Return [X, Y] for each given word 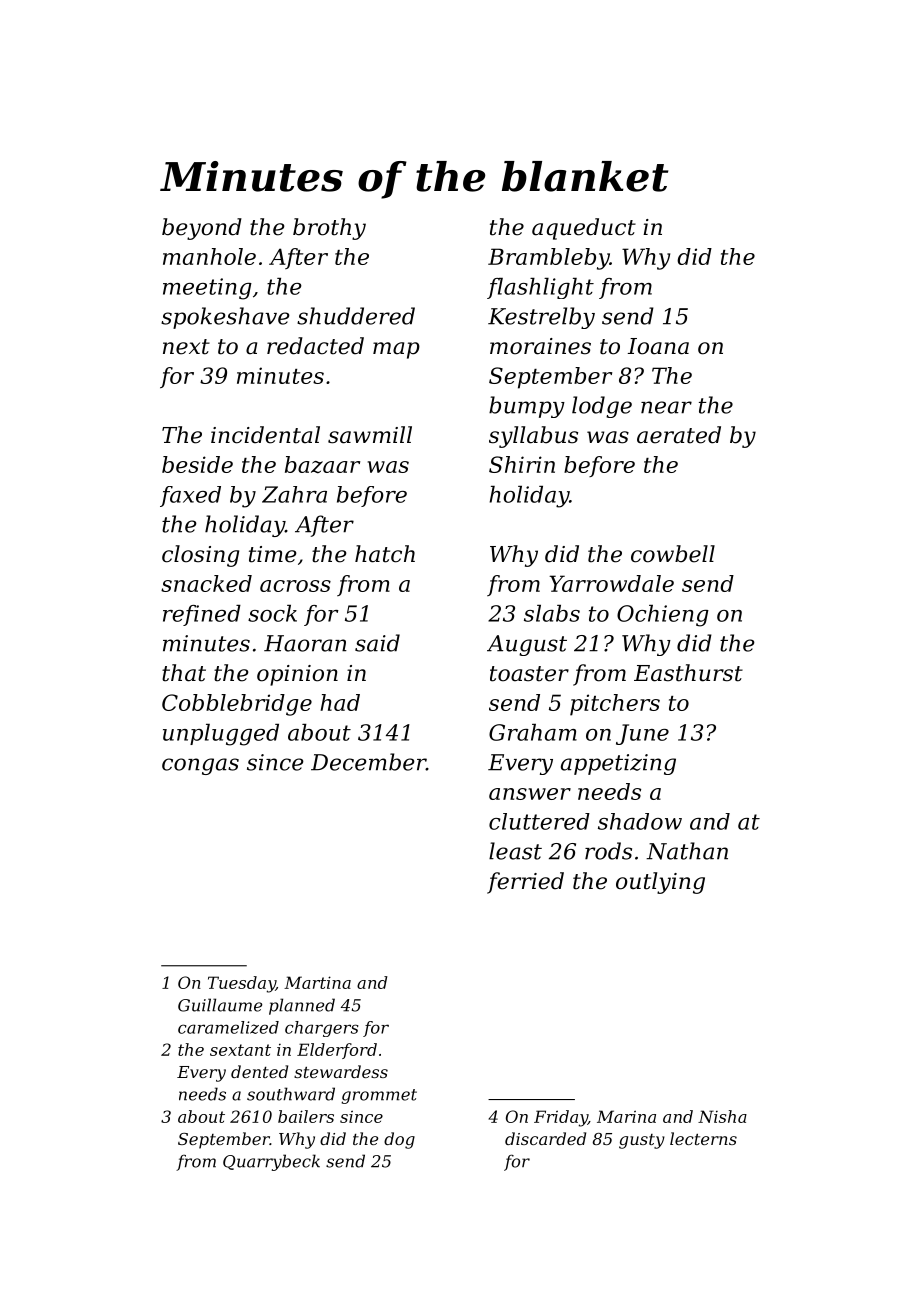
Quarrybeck [271, 1162]
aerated [679, 435]
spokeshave [225, 318]
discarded [545, 1138]
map [396, 350]
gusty [642, 1141]
